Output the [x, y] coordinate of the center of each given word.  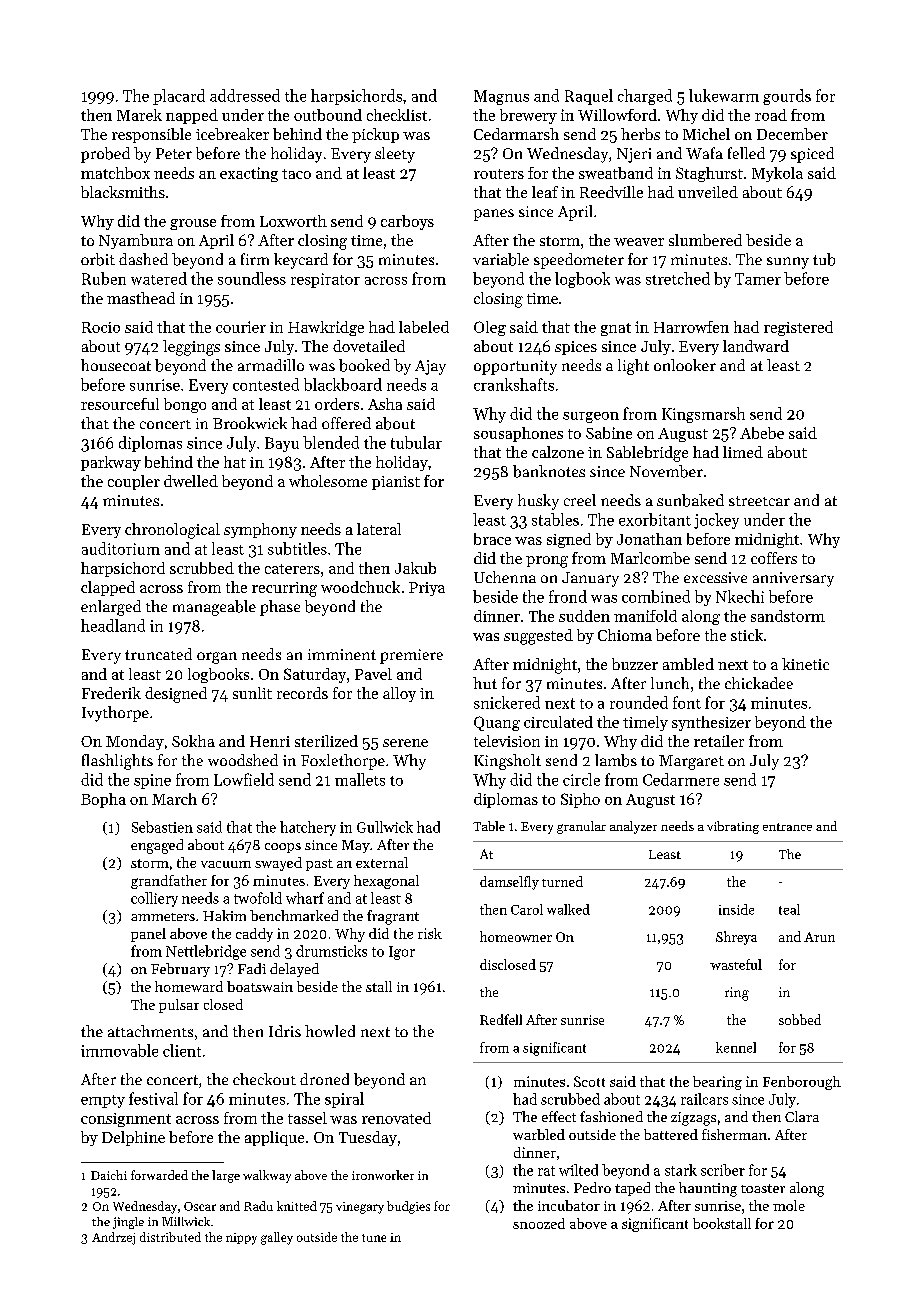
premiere [411, 656]
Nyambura [136, 241]
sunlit [252, 693]
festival [153, 1098]
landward [756, 346]
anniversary [793, 579]
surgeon [591, 417]
